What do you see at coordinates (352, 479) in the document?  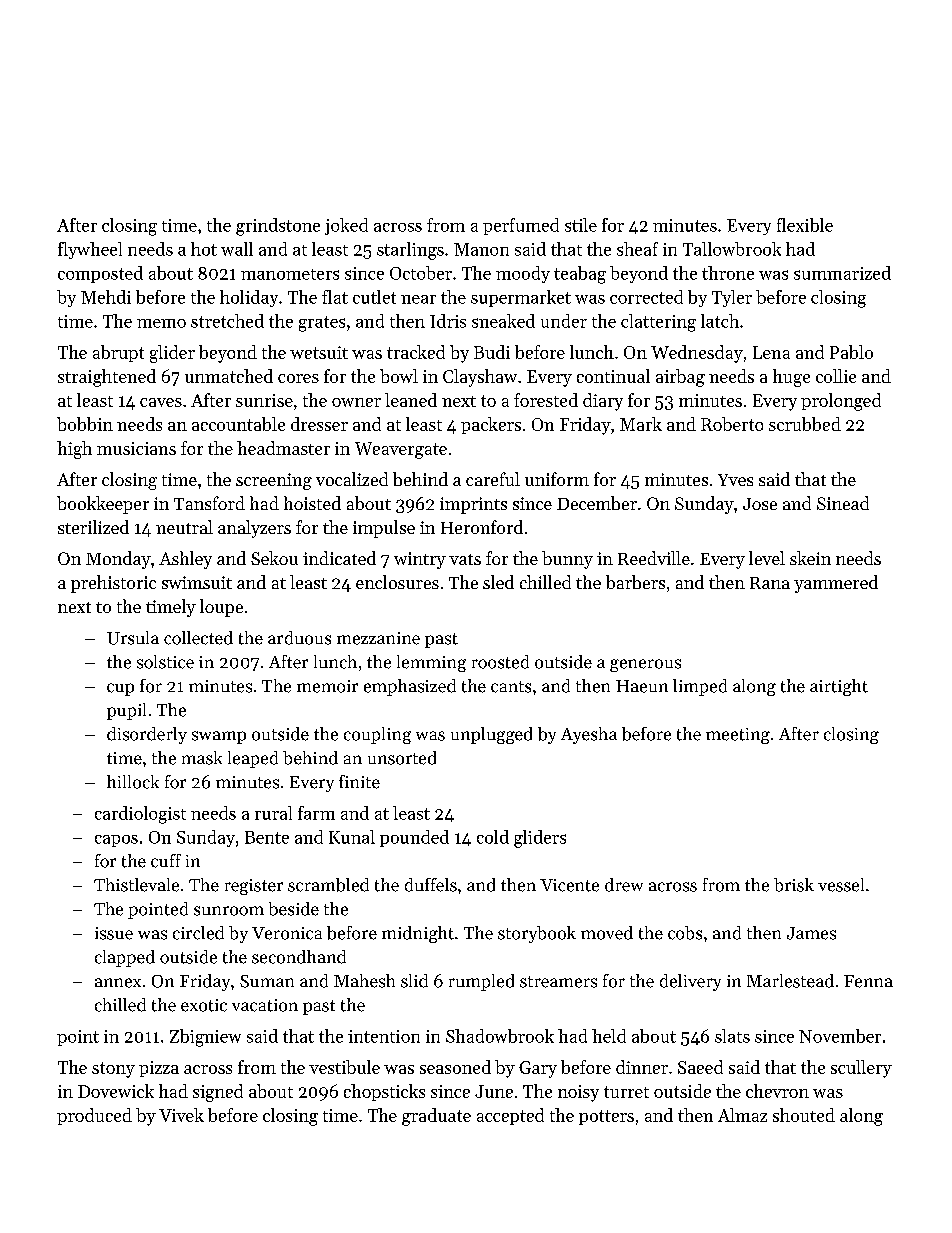 I see `vocalized` at bounding box center [352, 479].
